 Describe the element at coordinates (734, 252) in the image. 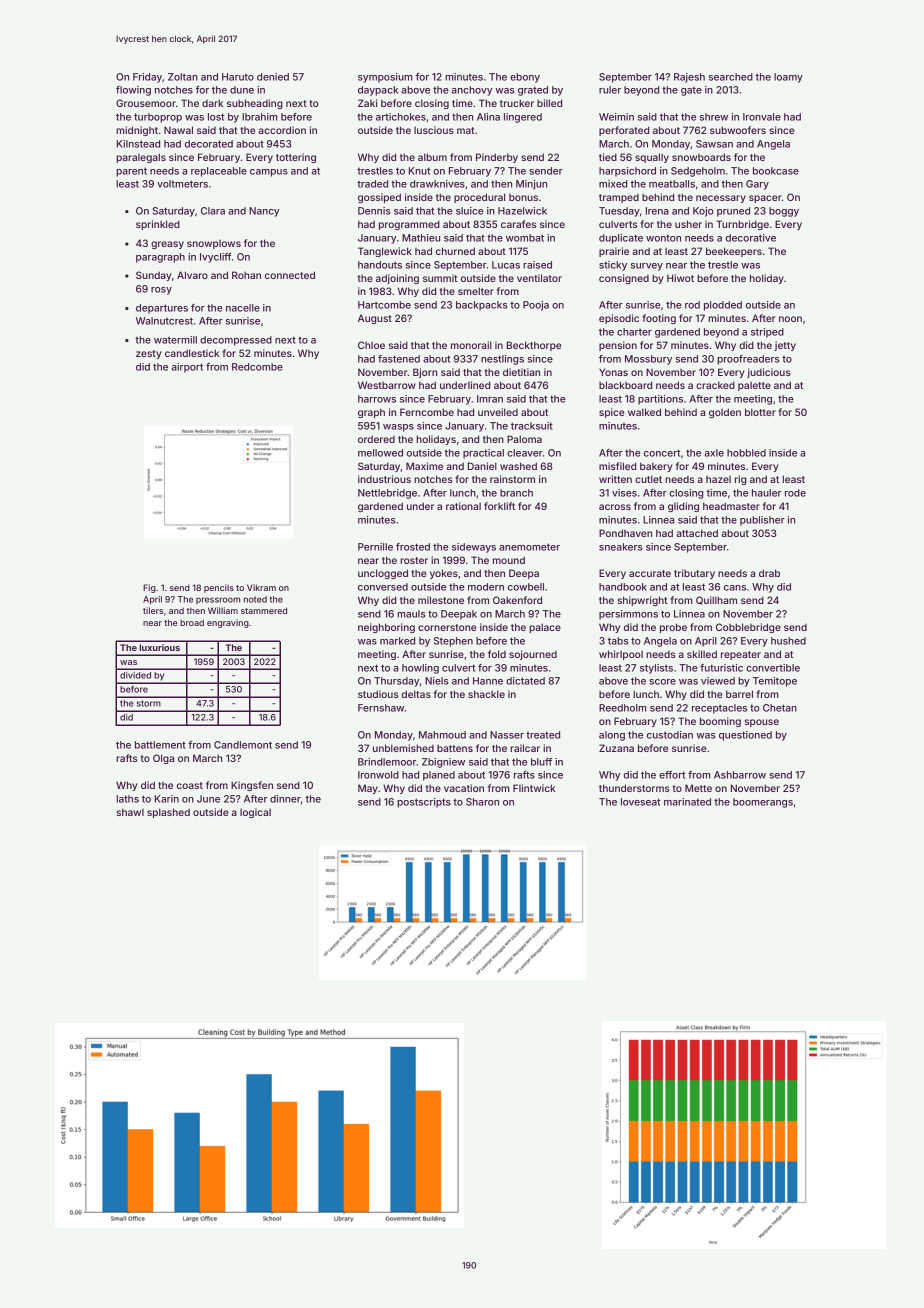

I see `beekeepers` at that location.
